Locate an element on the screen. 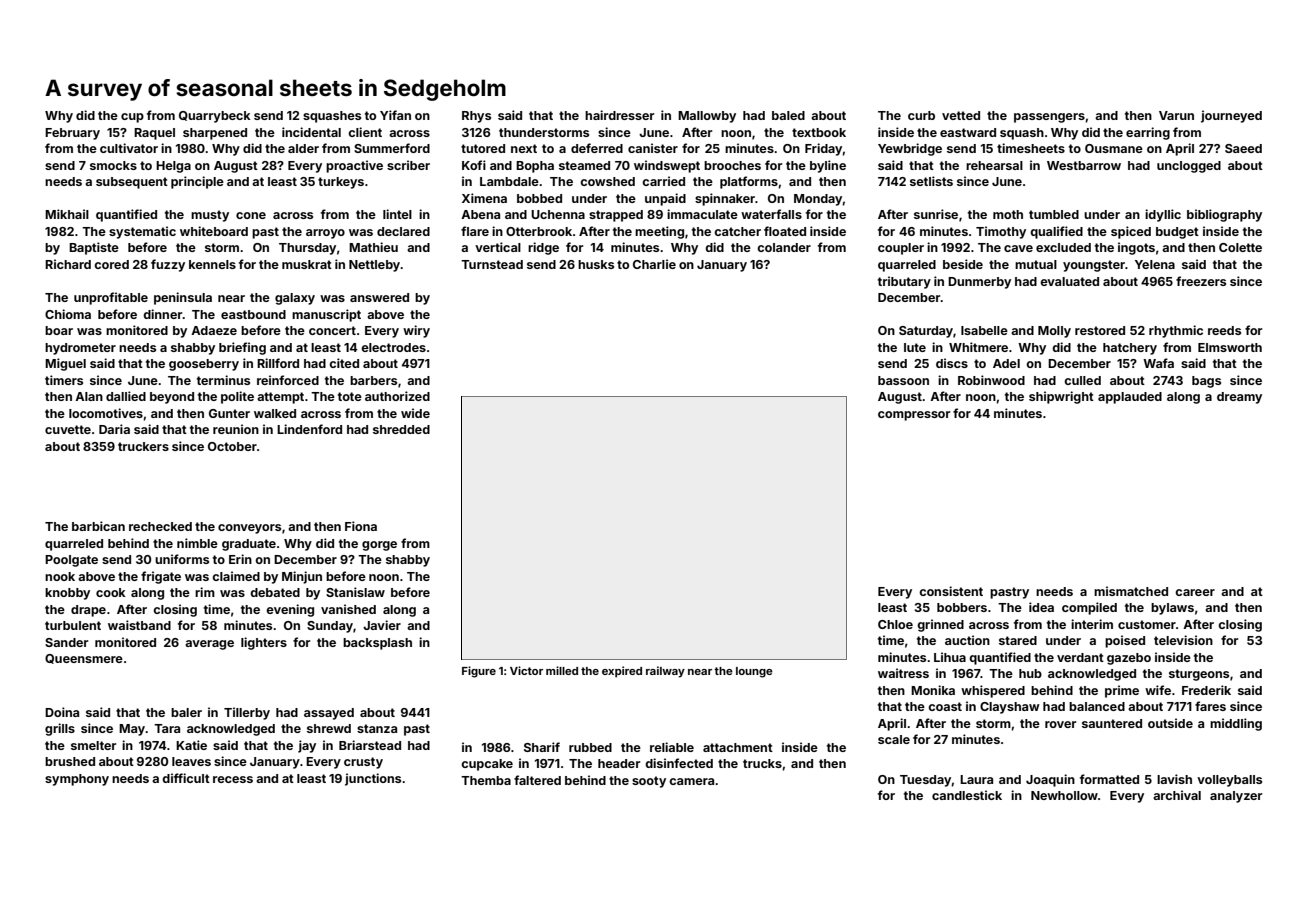 The width and height of the screenshot is (1308, 924). meeting is located at coordinates (659, 232).
